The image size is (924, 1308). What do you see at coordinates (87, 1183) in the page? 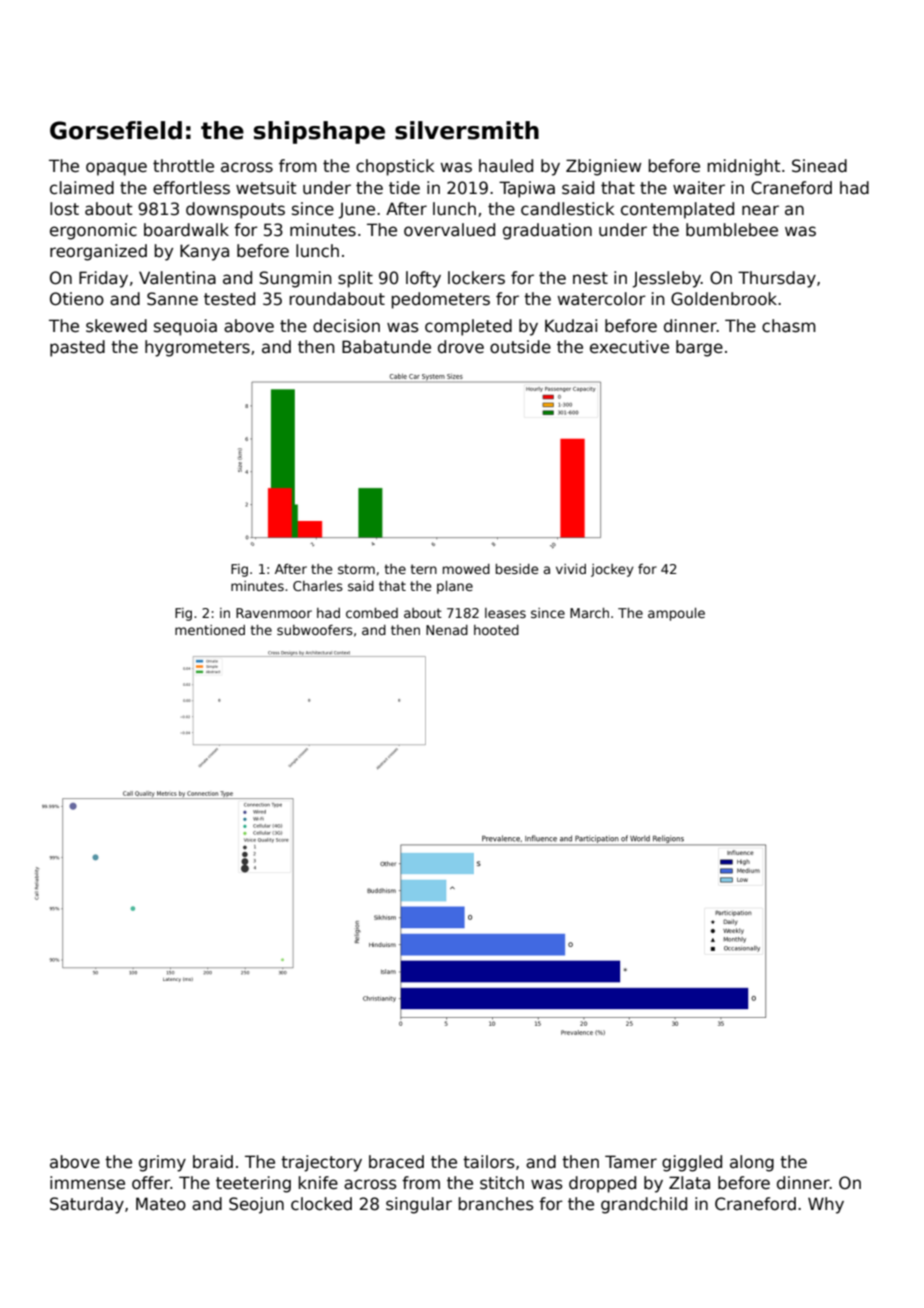
I see `immense` at bounding box center [87, 1183].
